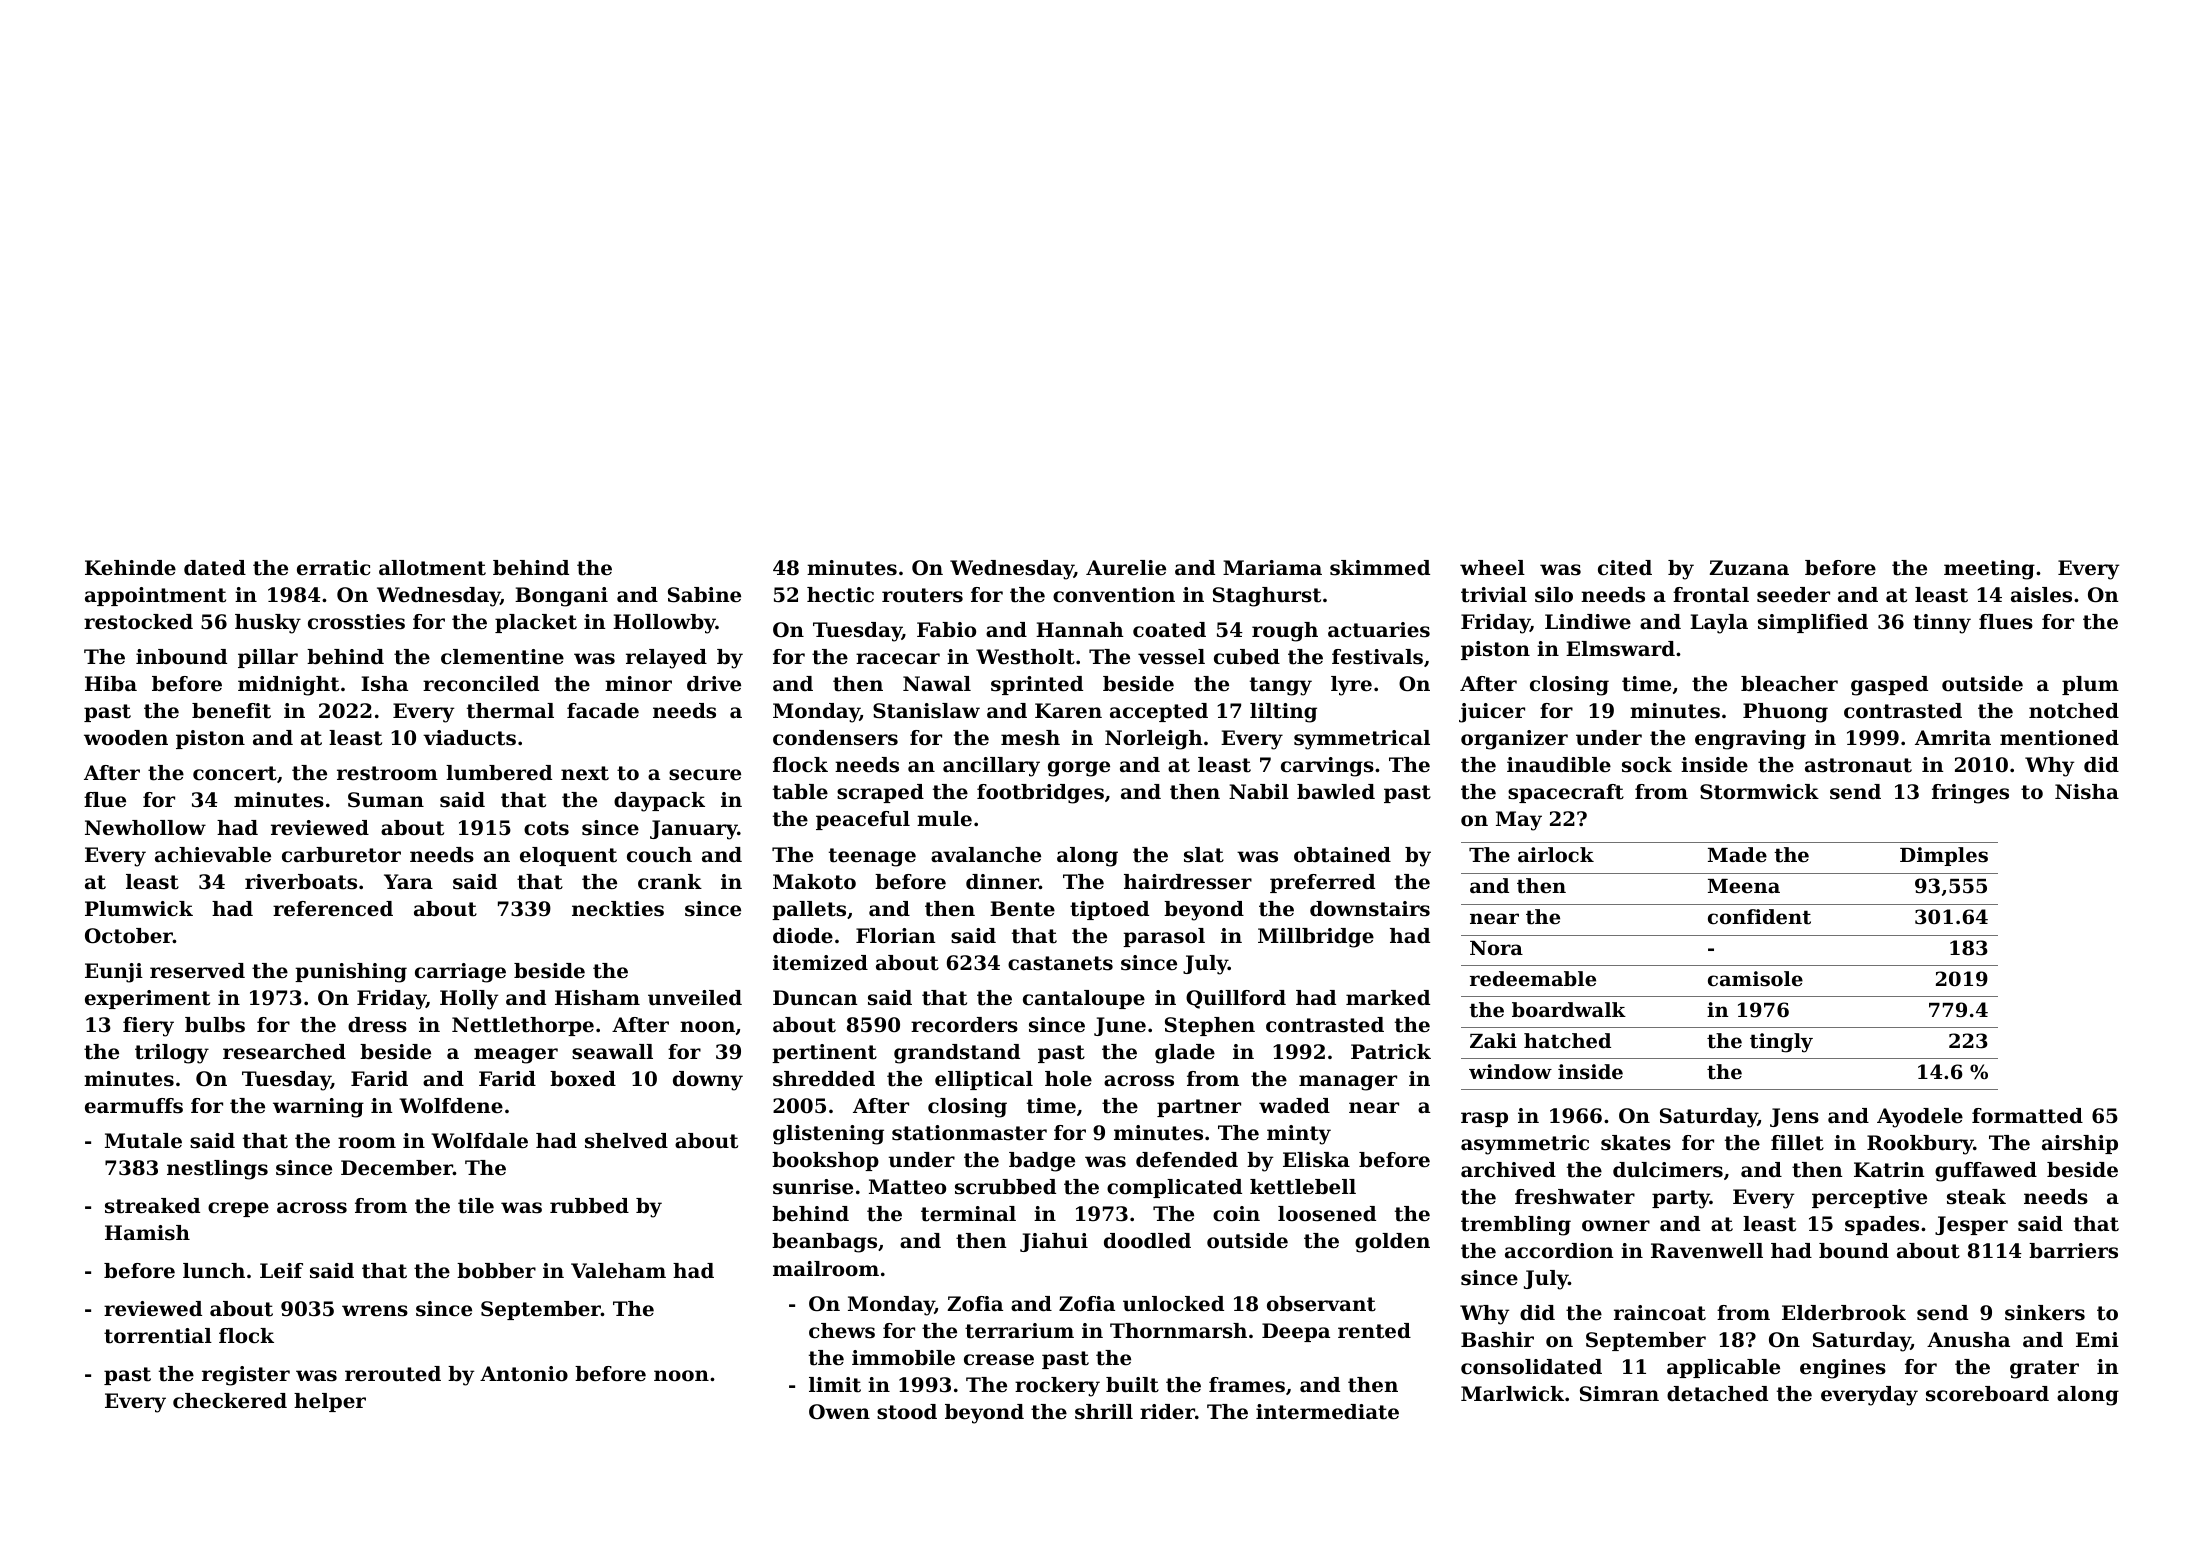 This image has width=2203, height=1558. I want to click on tingly, so click(1781, 1043).
